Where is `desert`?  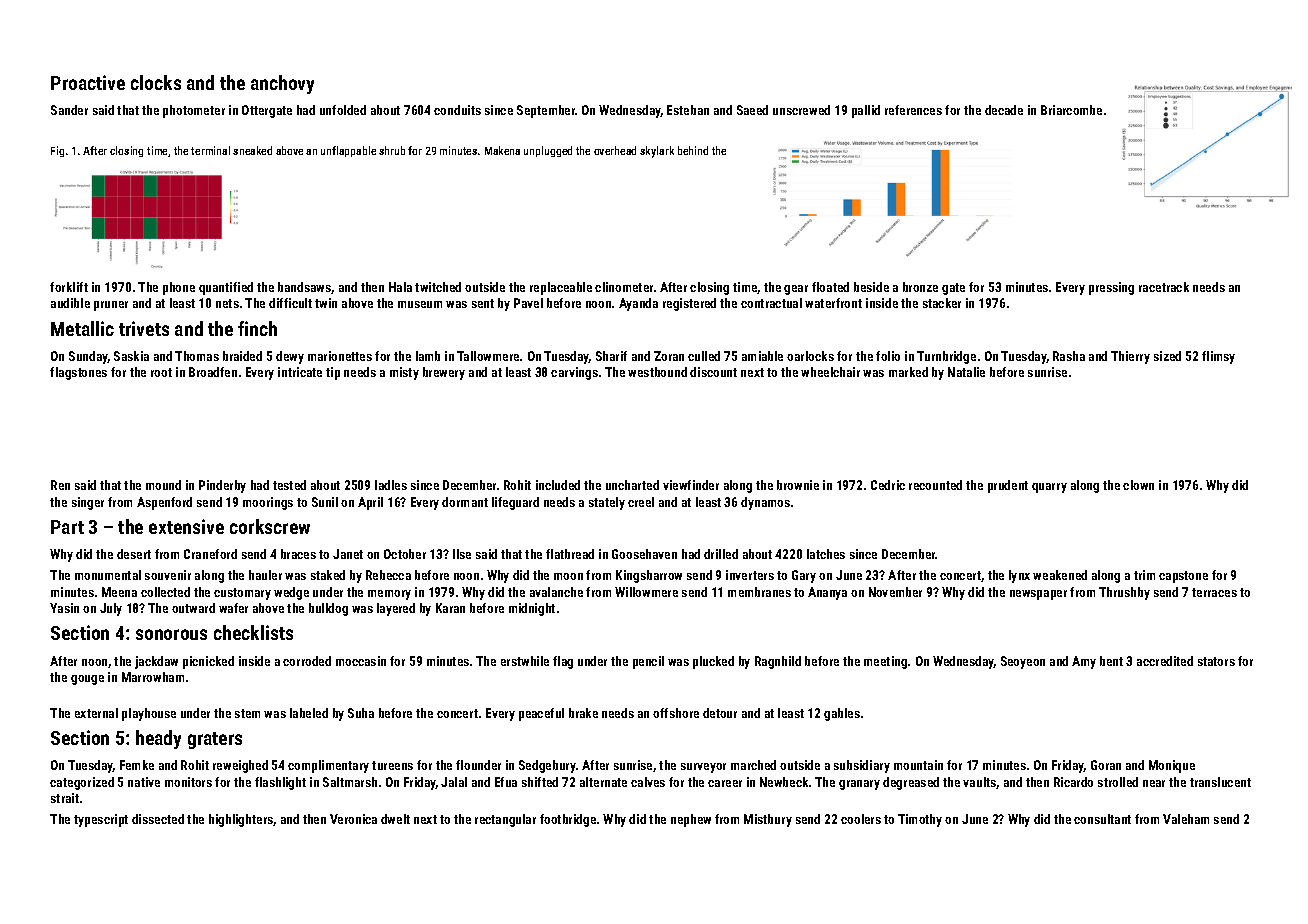
desert is located at coordinates (134, 554).
